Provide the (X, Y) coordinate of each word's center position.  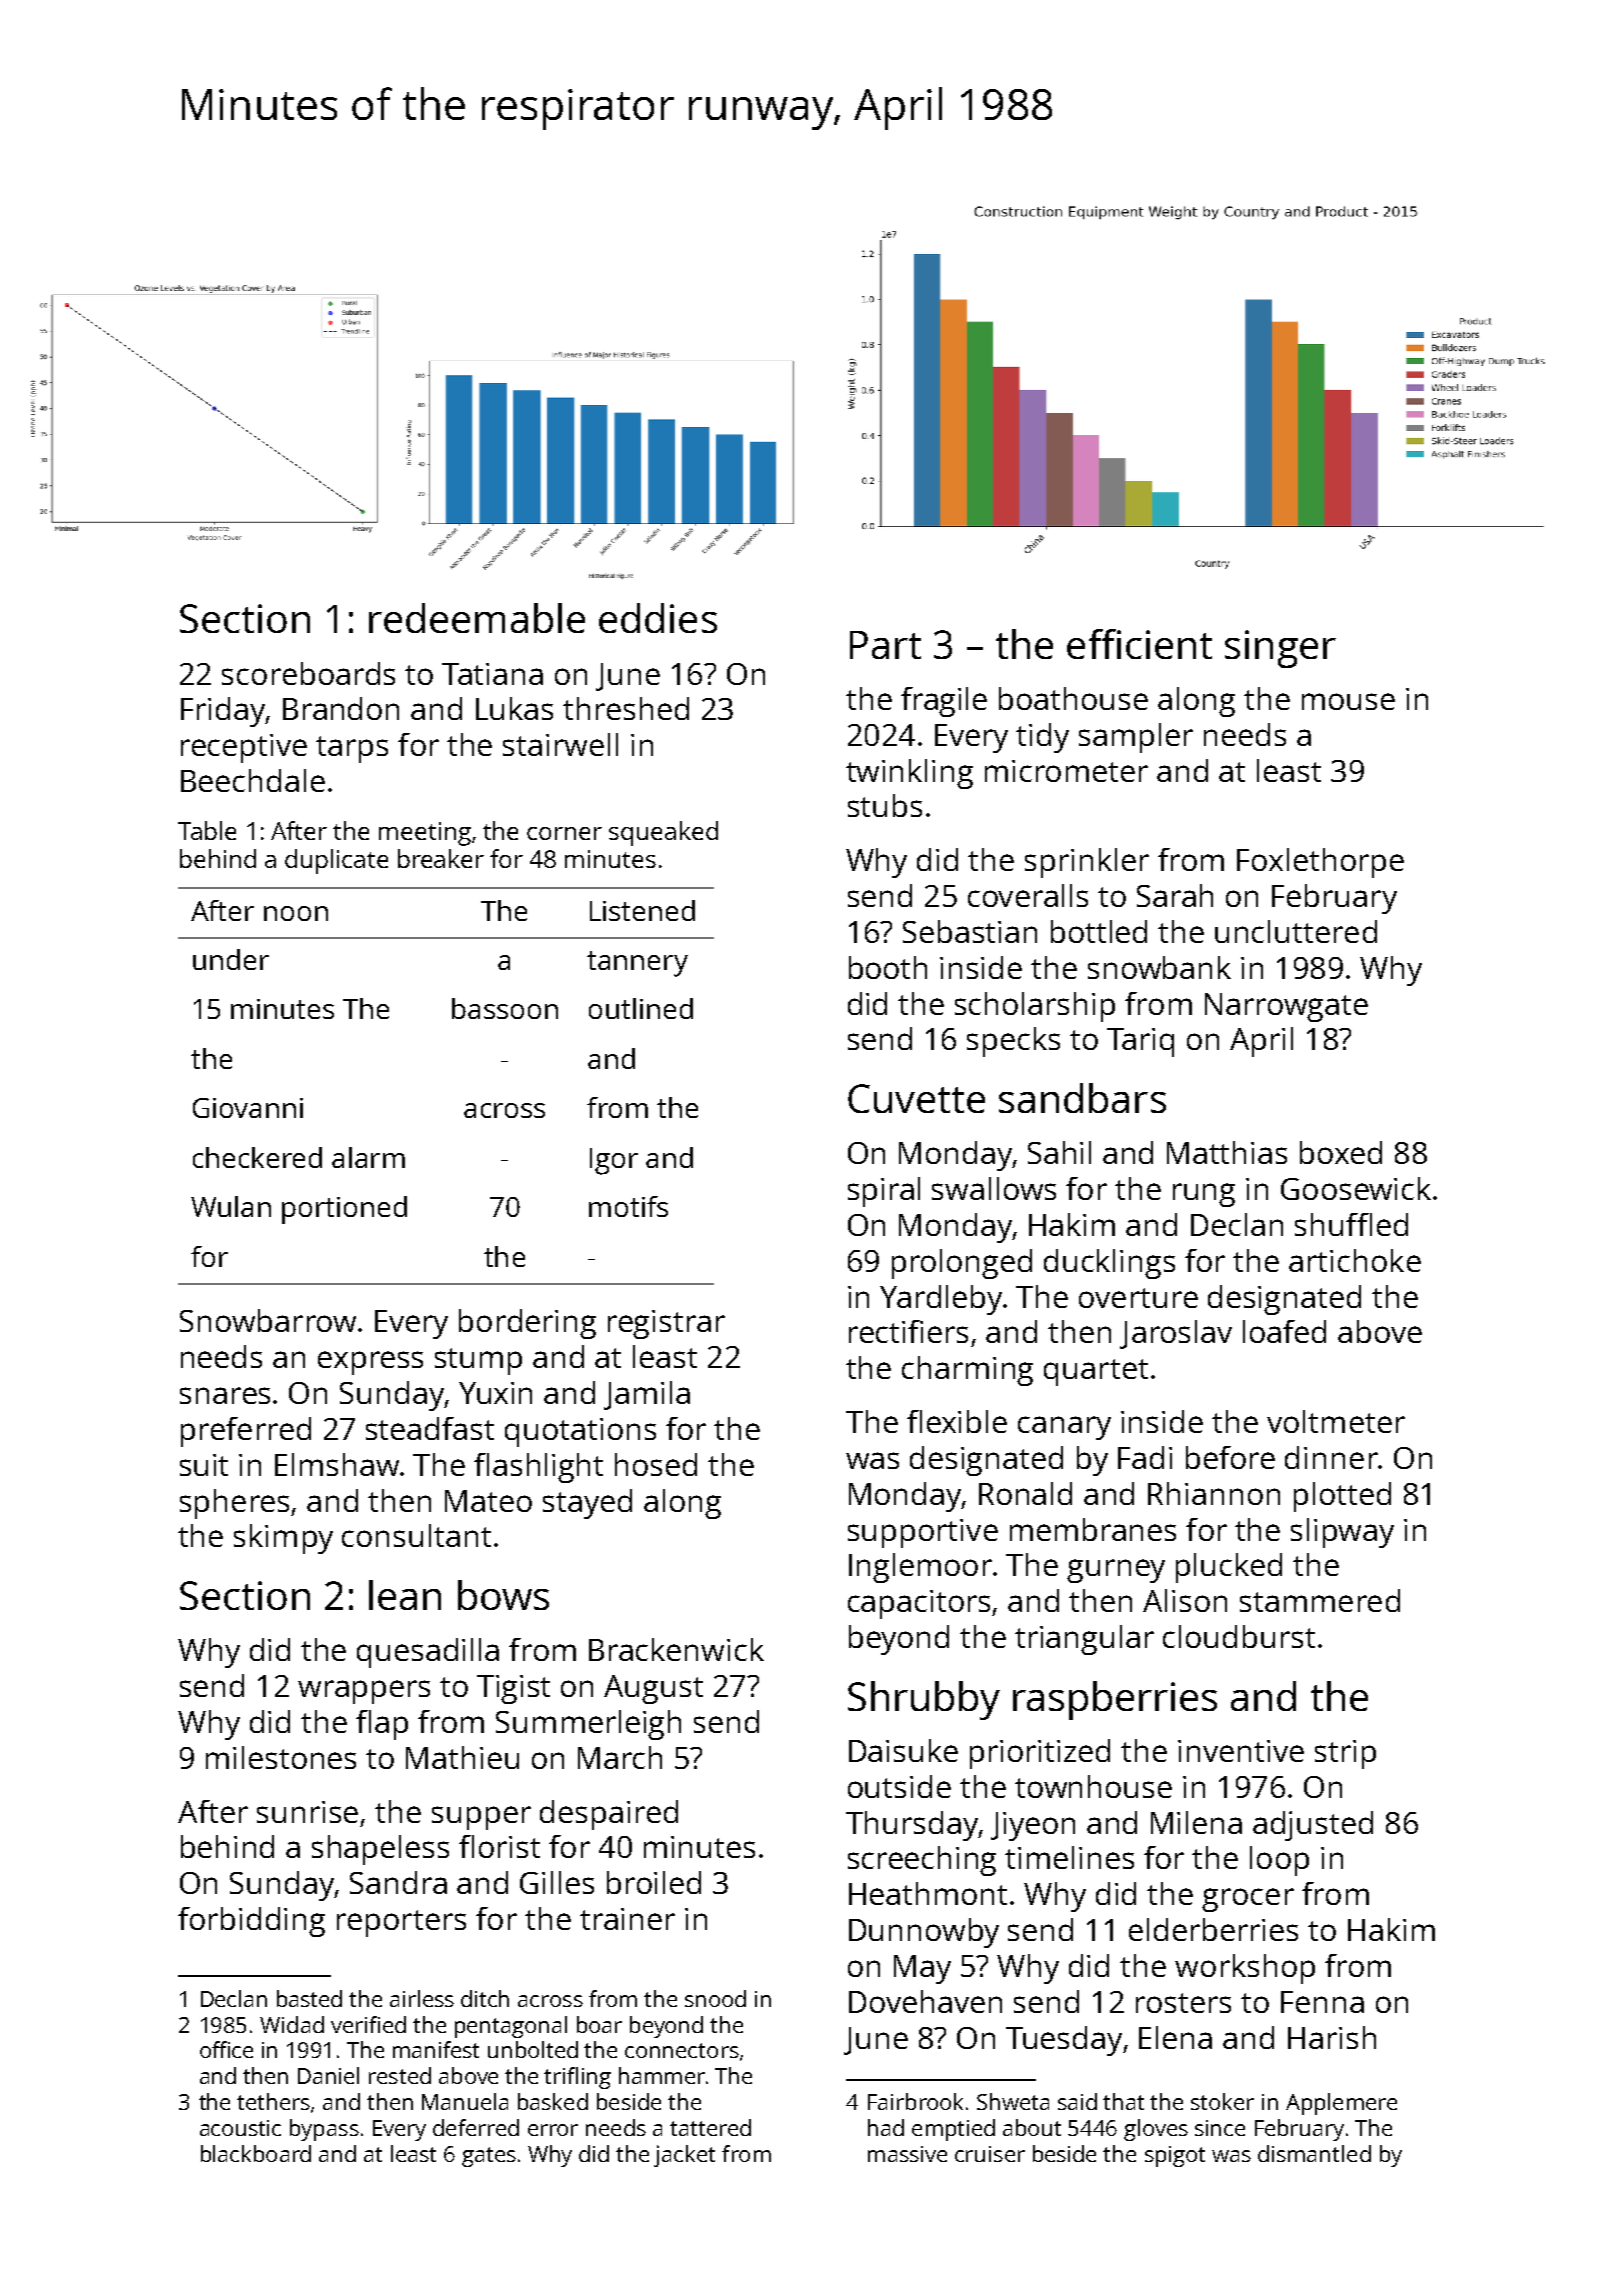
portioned (344, 1210)
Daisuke (903, 1750)
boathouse (1073, 698)
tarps (352, 749)
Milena (1196, 1822)
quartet (1096, 1372)
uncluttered (1296, 931)
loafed (1284, 1331)
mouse (1348, 701)
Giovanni (248, 1108)
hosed (656, 1464)
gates (489, 2157)
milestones (281, 1757)
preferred (246, 1432)
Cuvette (916, 1098)
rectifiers (908, 1331)
